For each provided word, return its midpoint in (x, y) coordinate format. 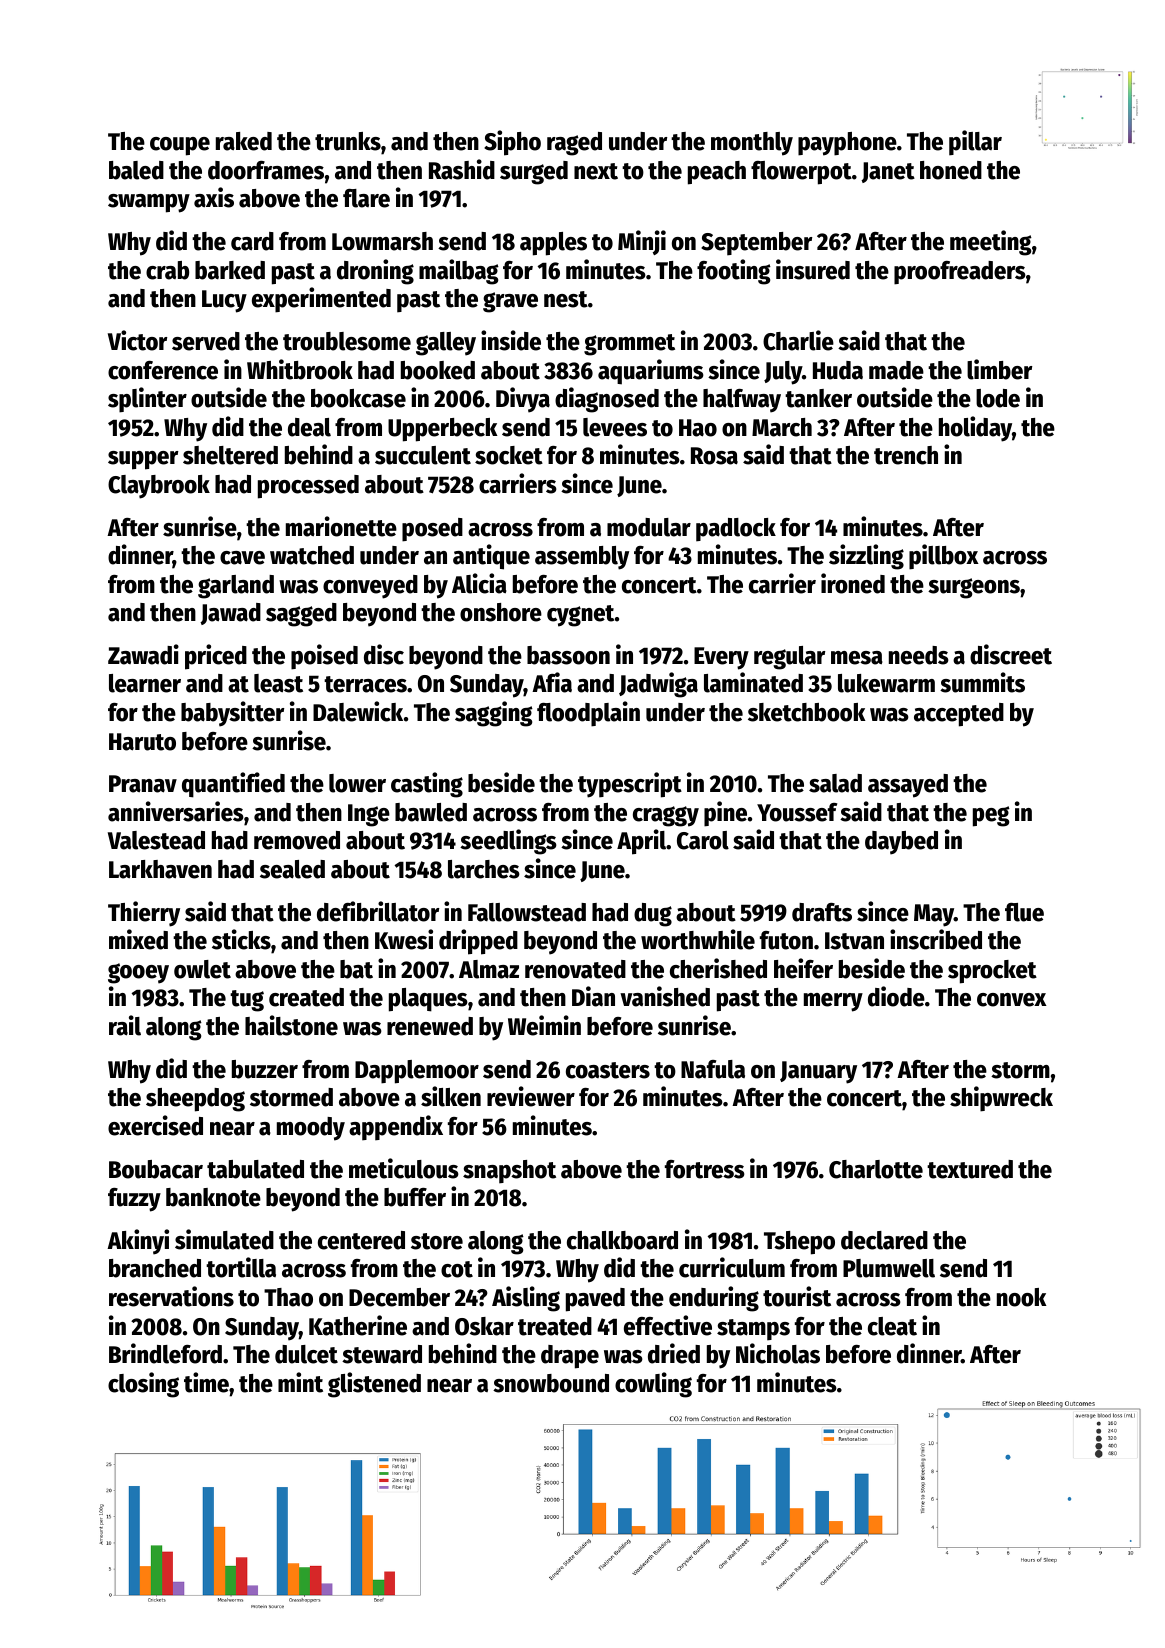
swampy (149, 203)
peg (991, 816)
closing (143, 1385)
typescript (630, 785)
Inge (369, 815)
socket (509, 455)
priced (216, 657)
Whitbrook (300, 369)
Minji (642, 242)
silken (451, 1096)
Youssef (797, 812)
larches (484, 869)
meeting (991, 243)
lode (998, 398)
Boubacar (156, 1169)
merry (833, 1002)
